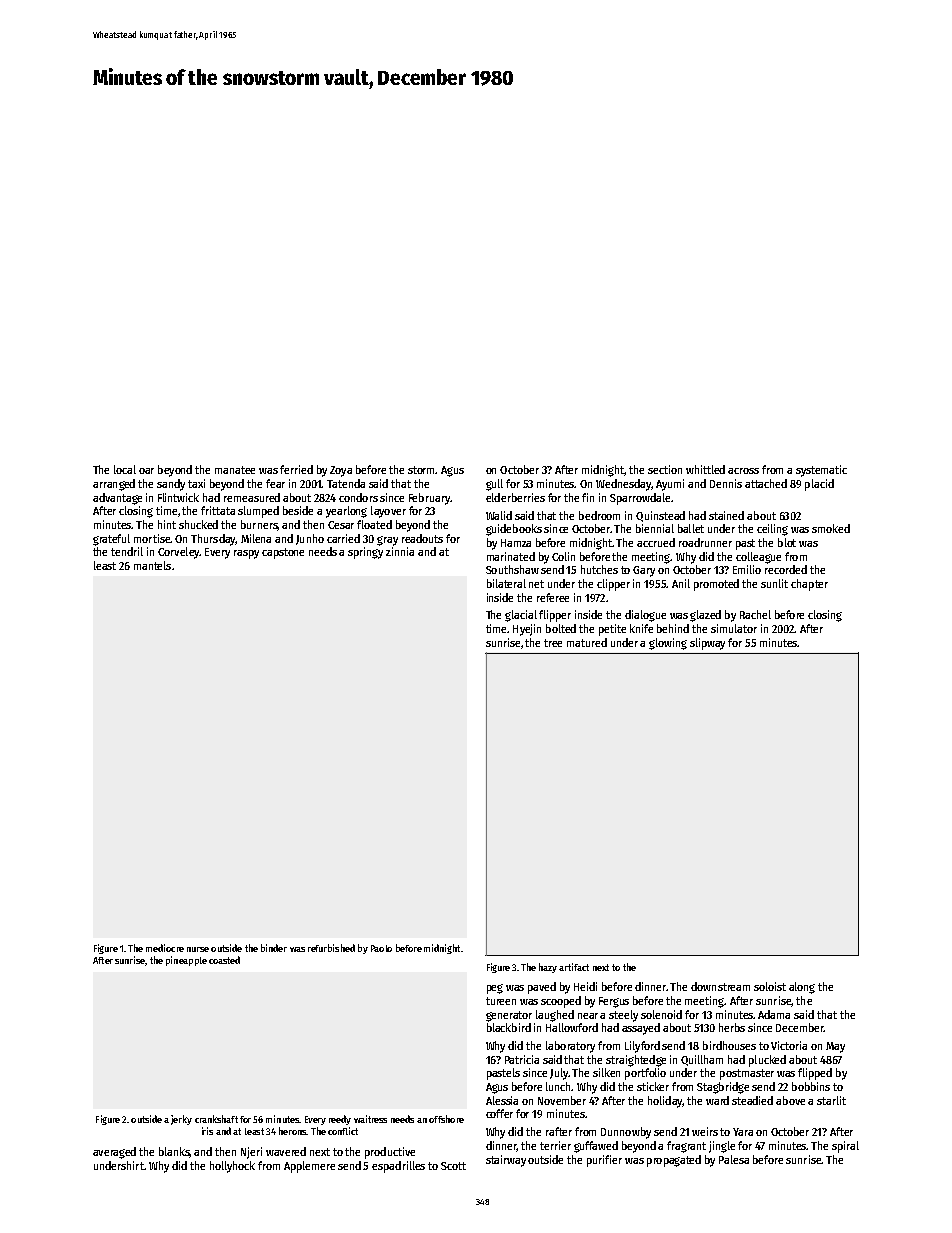 The image size is (952, 1233). I want to click on mantels, so click(152, 565).
